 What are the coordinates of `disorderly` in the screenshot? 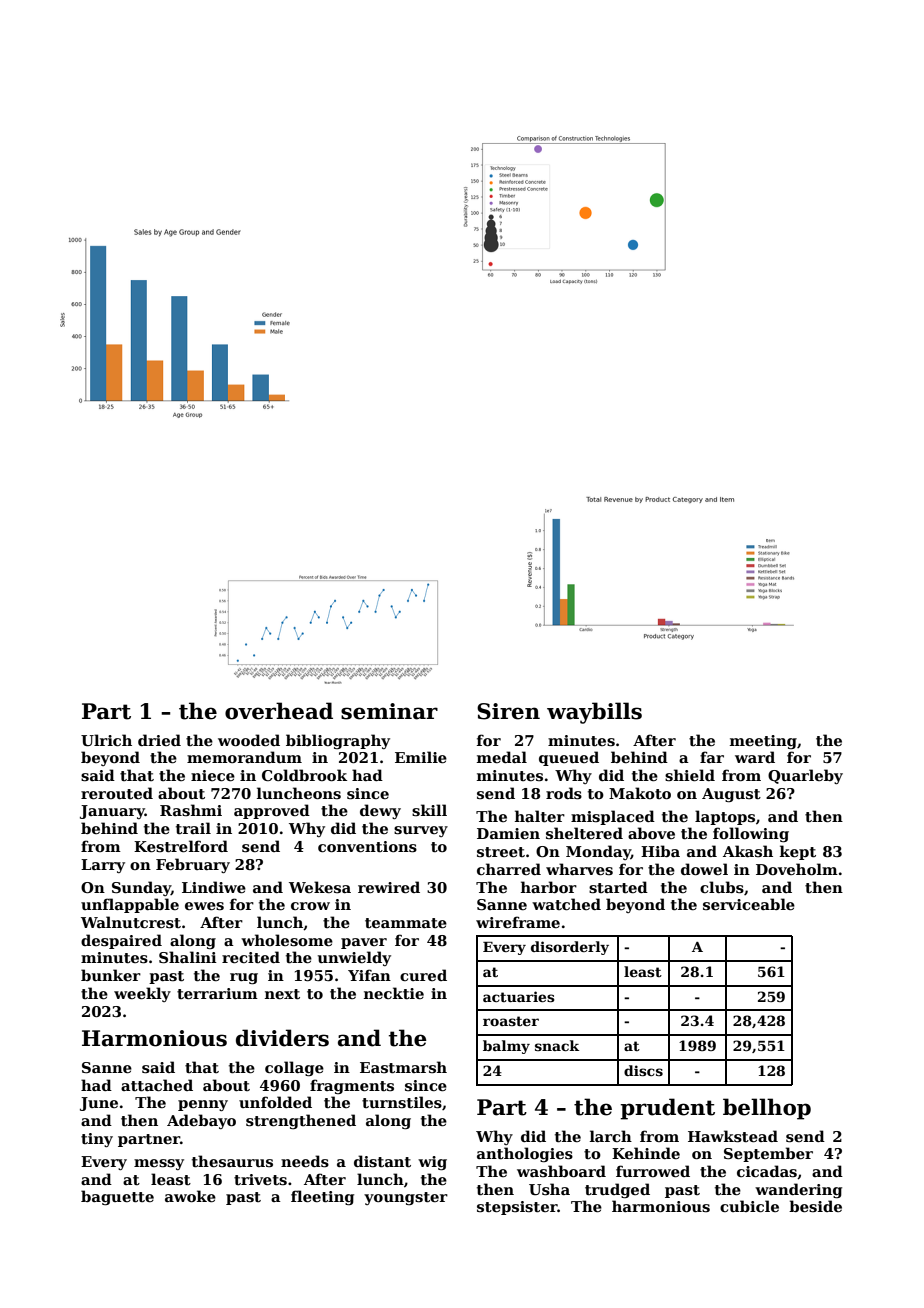 It's located at (570, 948).
